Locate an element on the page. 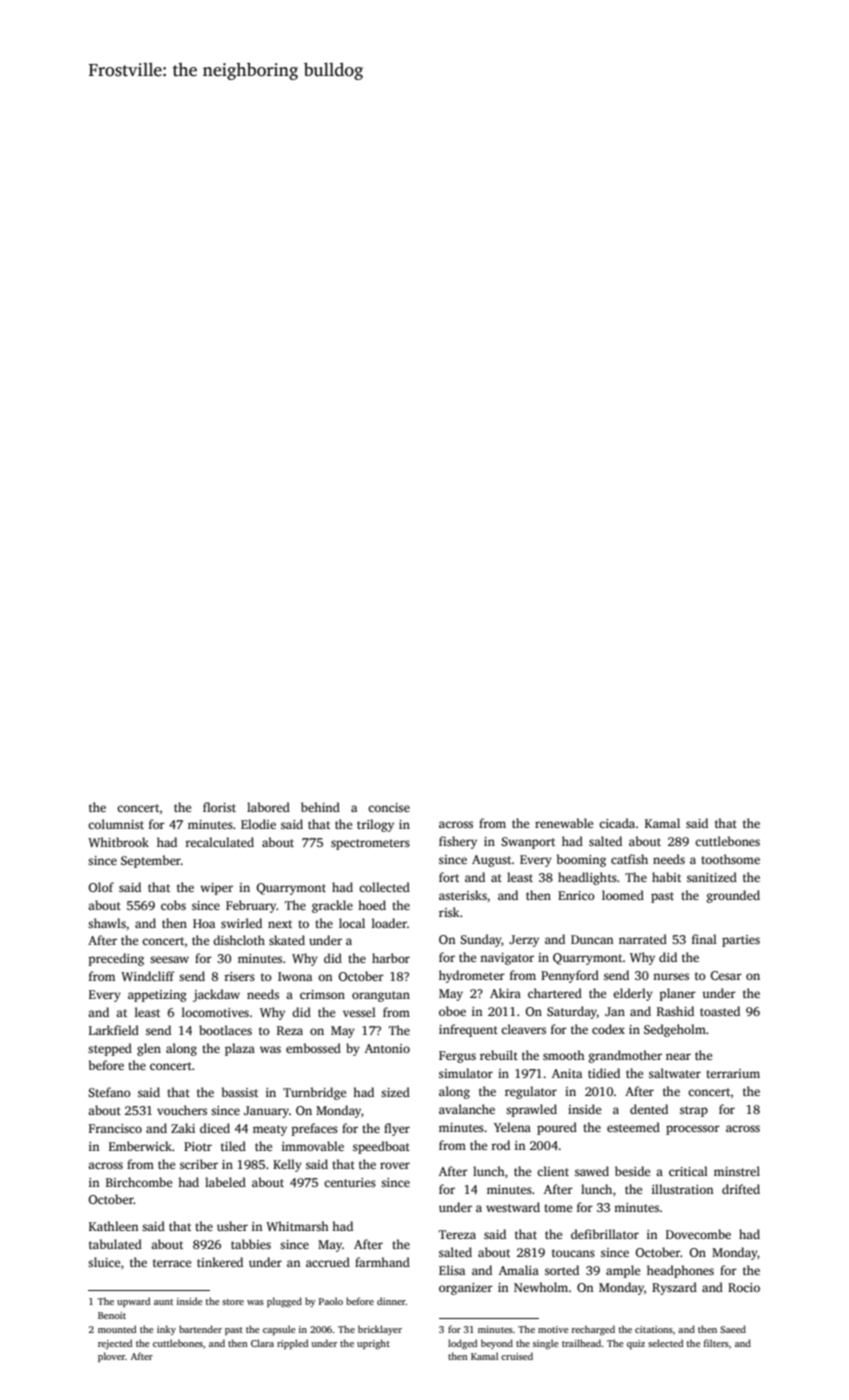 Image resolution: width=849 pixels, height=1400 pixels. terrarium is located at coordinates (733, 1073).
